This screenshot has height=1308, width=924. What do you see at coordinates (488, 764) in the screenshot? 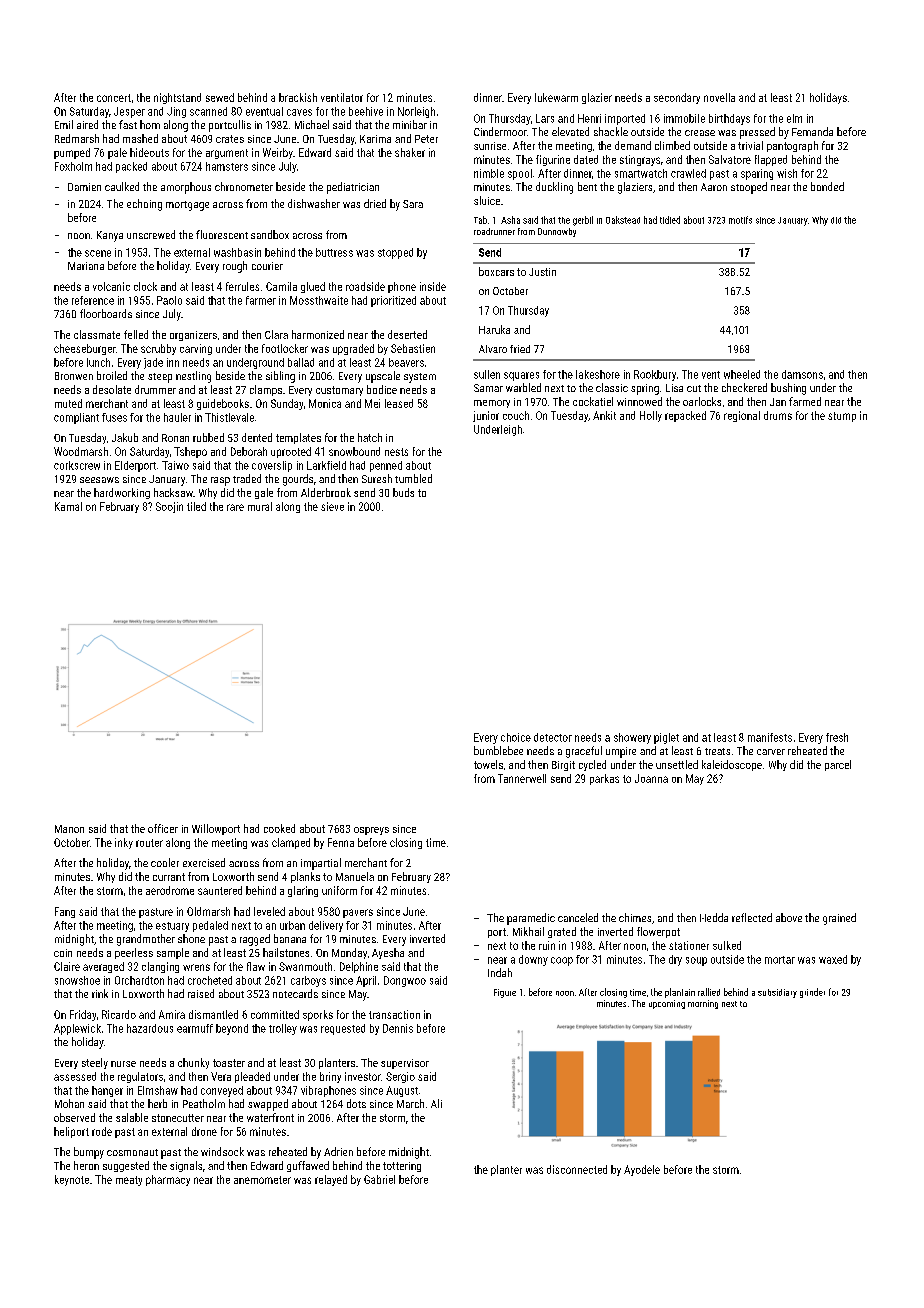
I see `towels` at bounding box center [488, 764].
